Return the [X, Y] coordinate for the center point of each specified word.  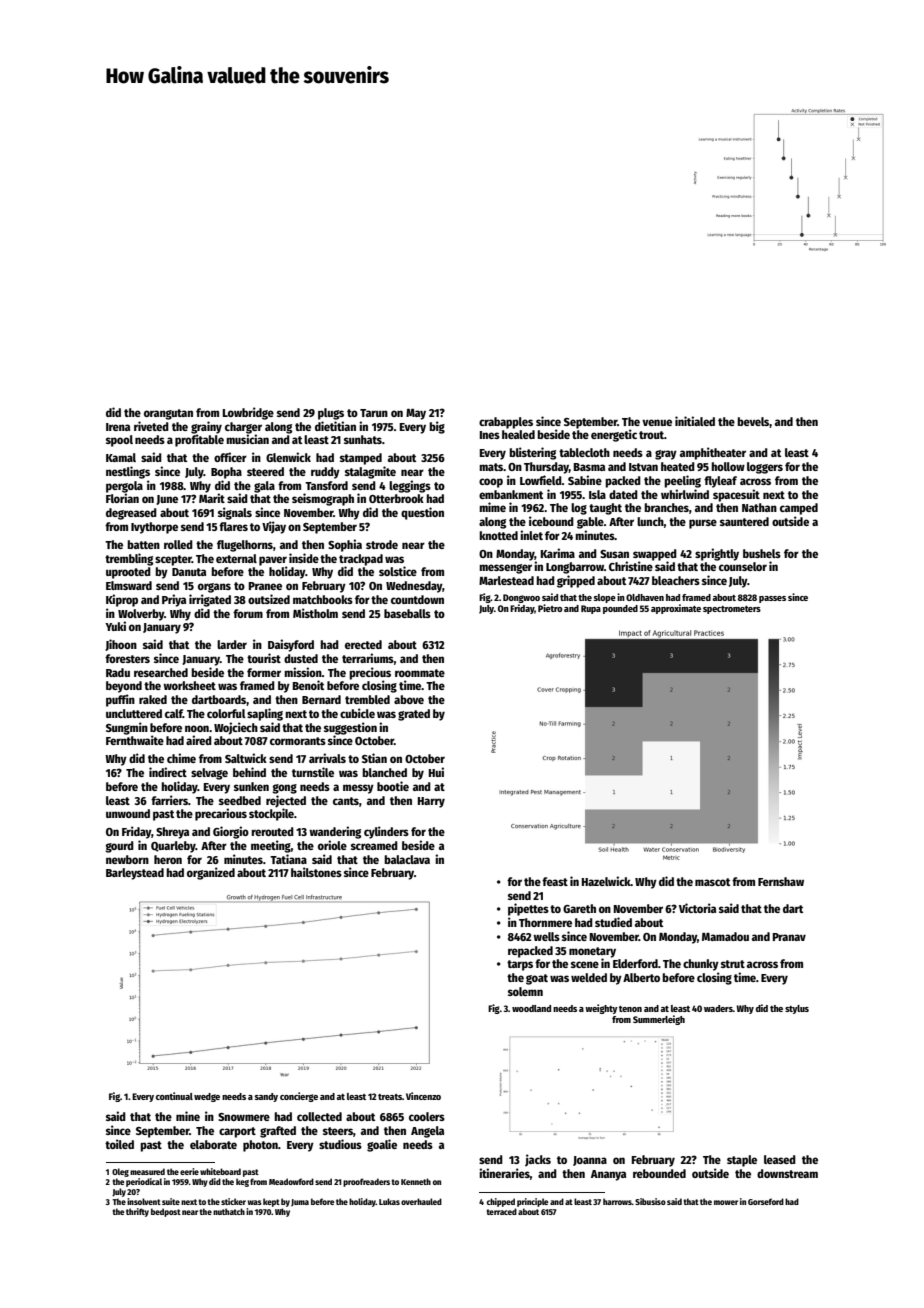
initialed [695, 421]
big [437, 427]
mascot [712, 882]
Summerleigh [659, 1020]
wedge [207, 1097]
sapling [265, 714]
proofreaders [366, 1182]
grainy [206, 427]
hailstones [316, 872]
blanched [384, 772]
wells [546, 936]
